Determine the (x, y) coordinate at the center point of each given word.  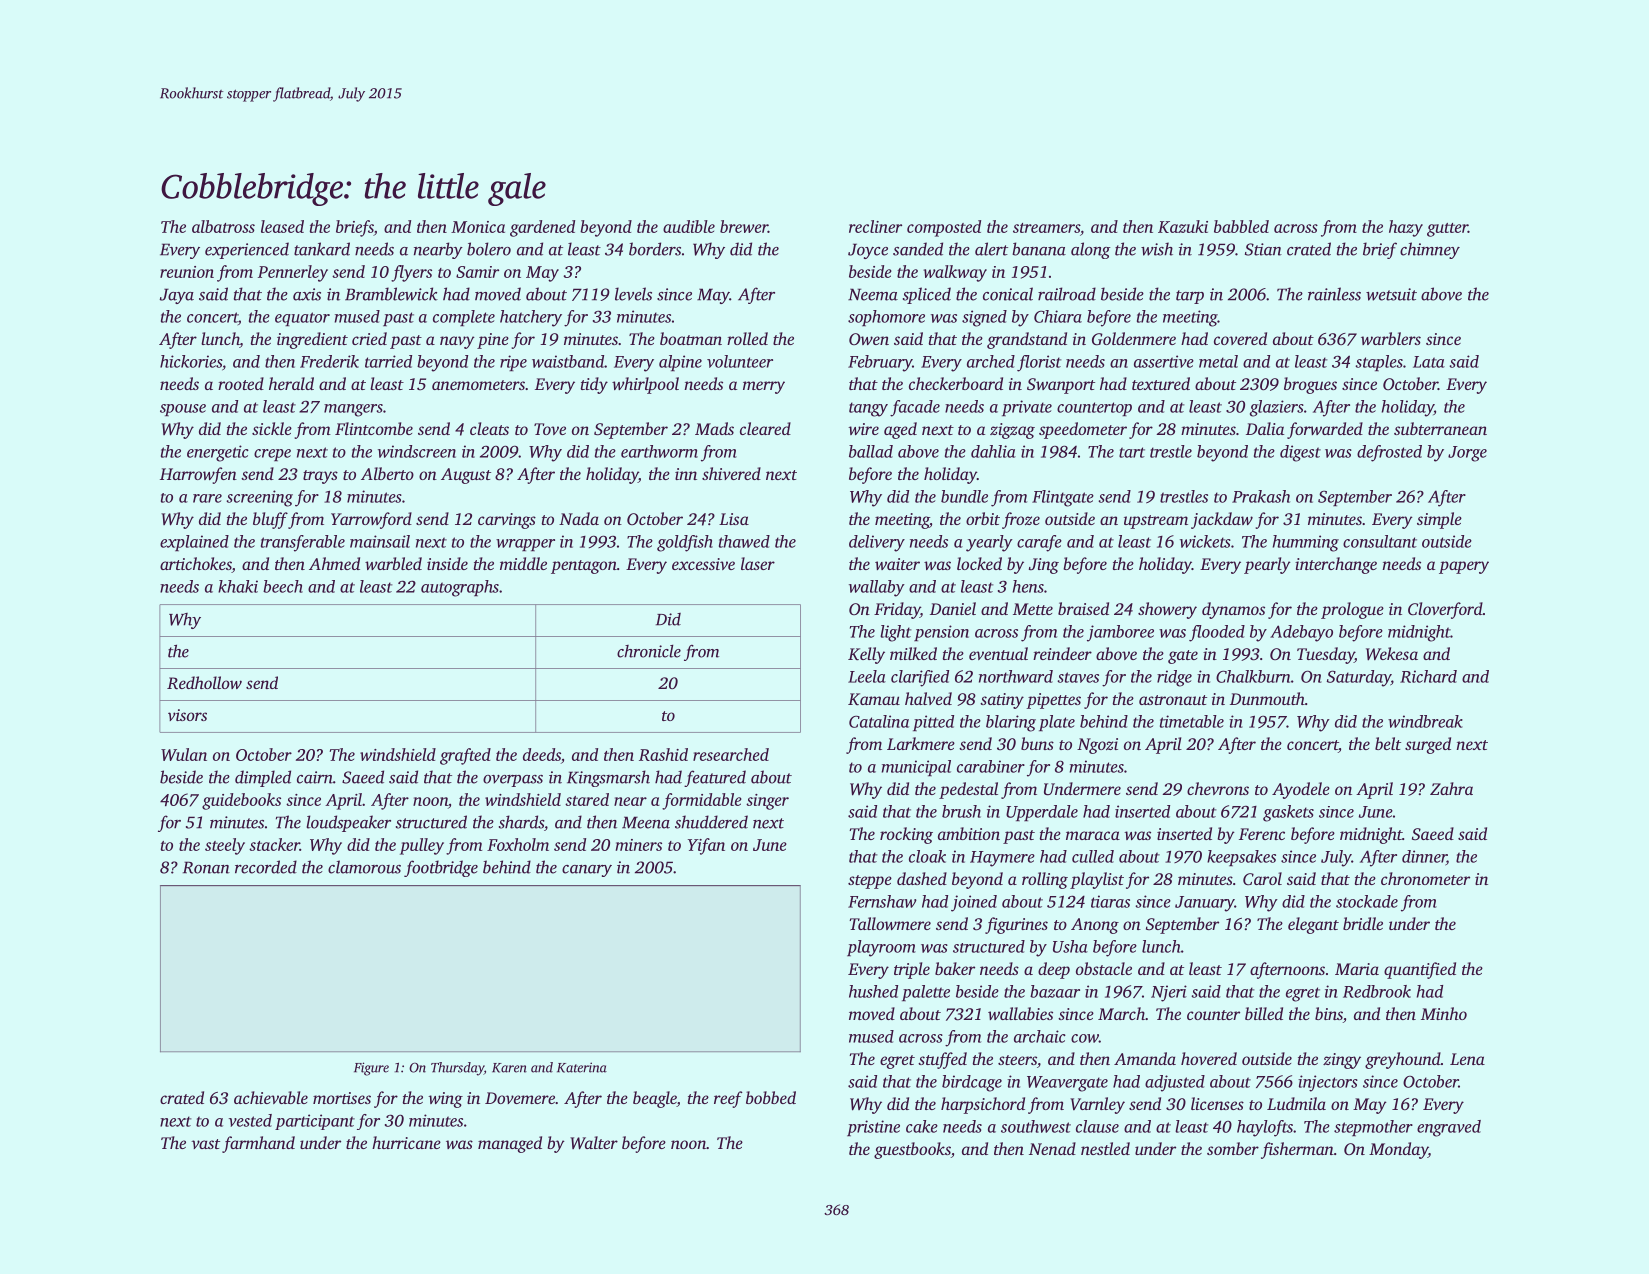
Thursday (457, 1069)
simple (1439, 520)
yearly (989, 543)
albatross (223, 226)
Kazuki (1183, 226)
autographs (460, 588)
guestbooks (912, 1150)
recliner (875, 226)
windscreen (417, 451)
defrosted (1389, 453)
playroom (881, 948)
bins (1329, 1013)
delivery (877, 543)
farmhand (258, 1144)
